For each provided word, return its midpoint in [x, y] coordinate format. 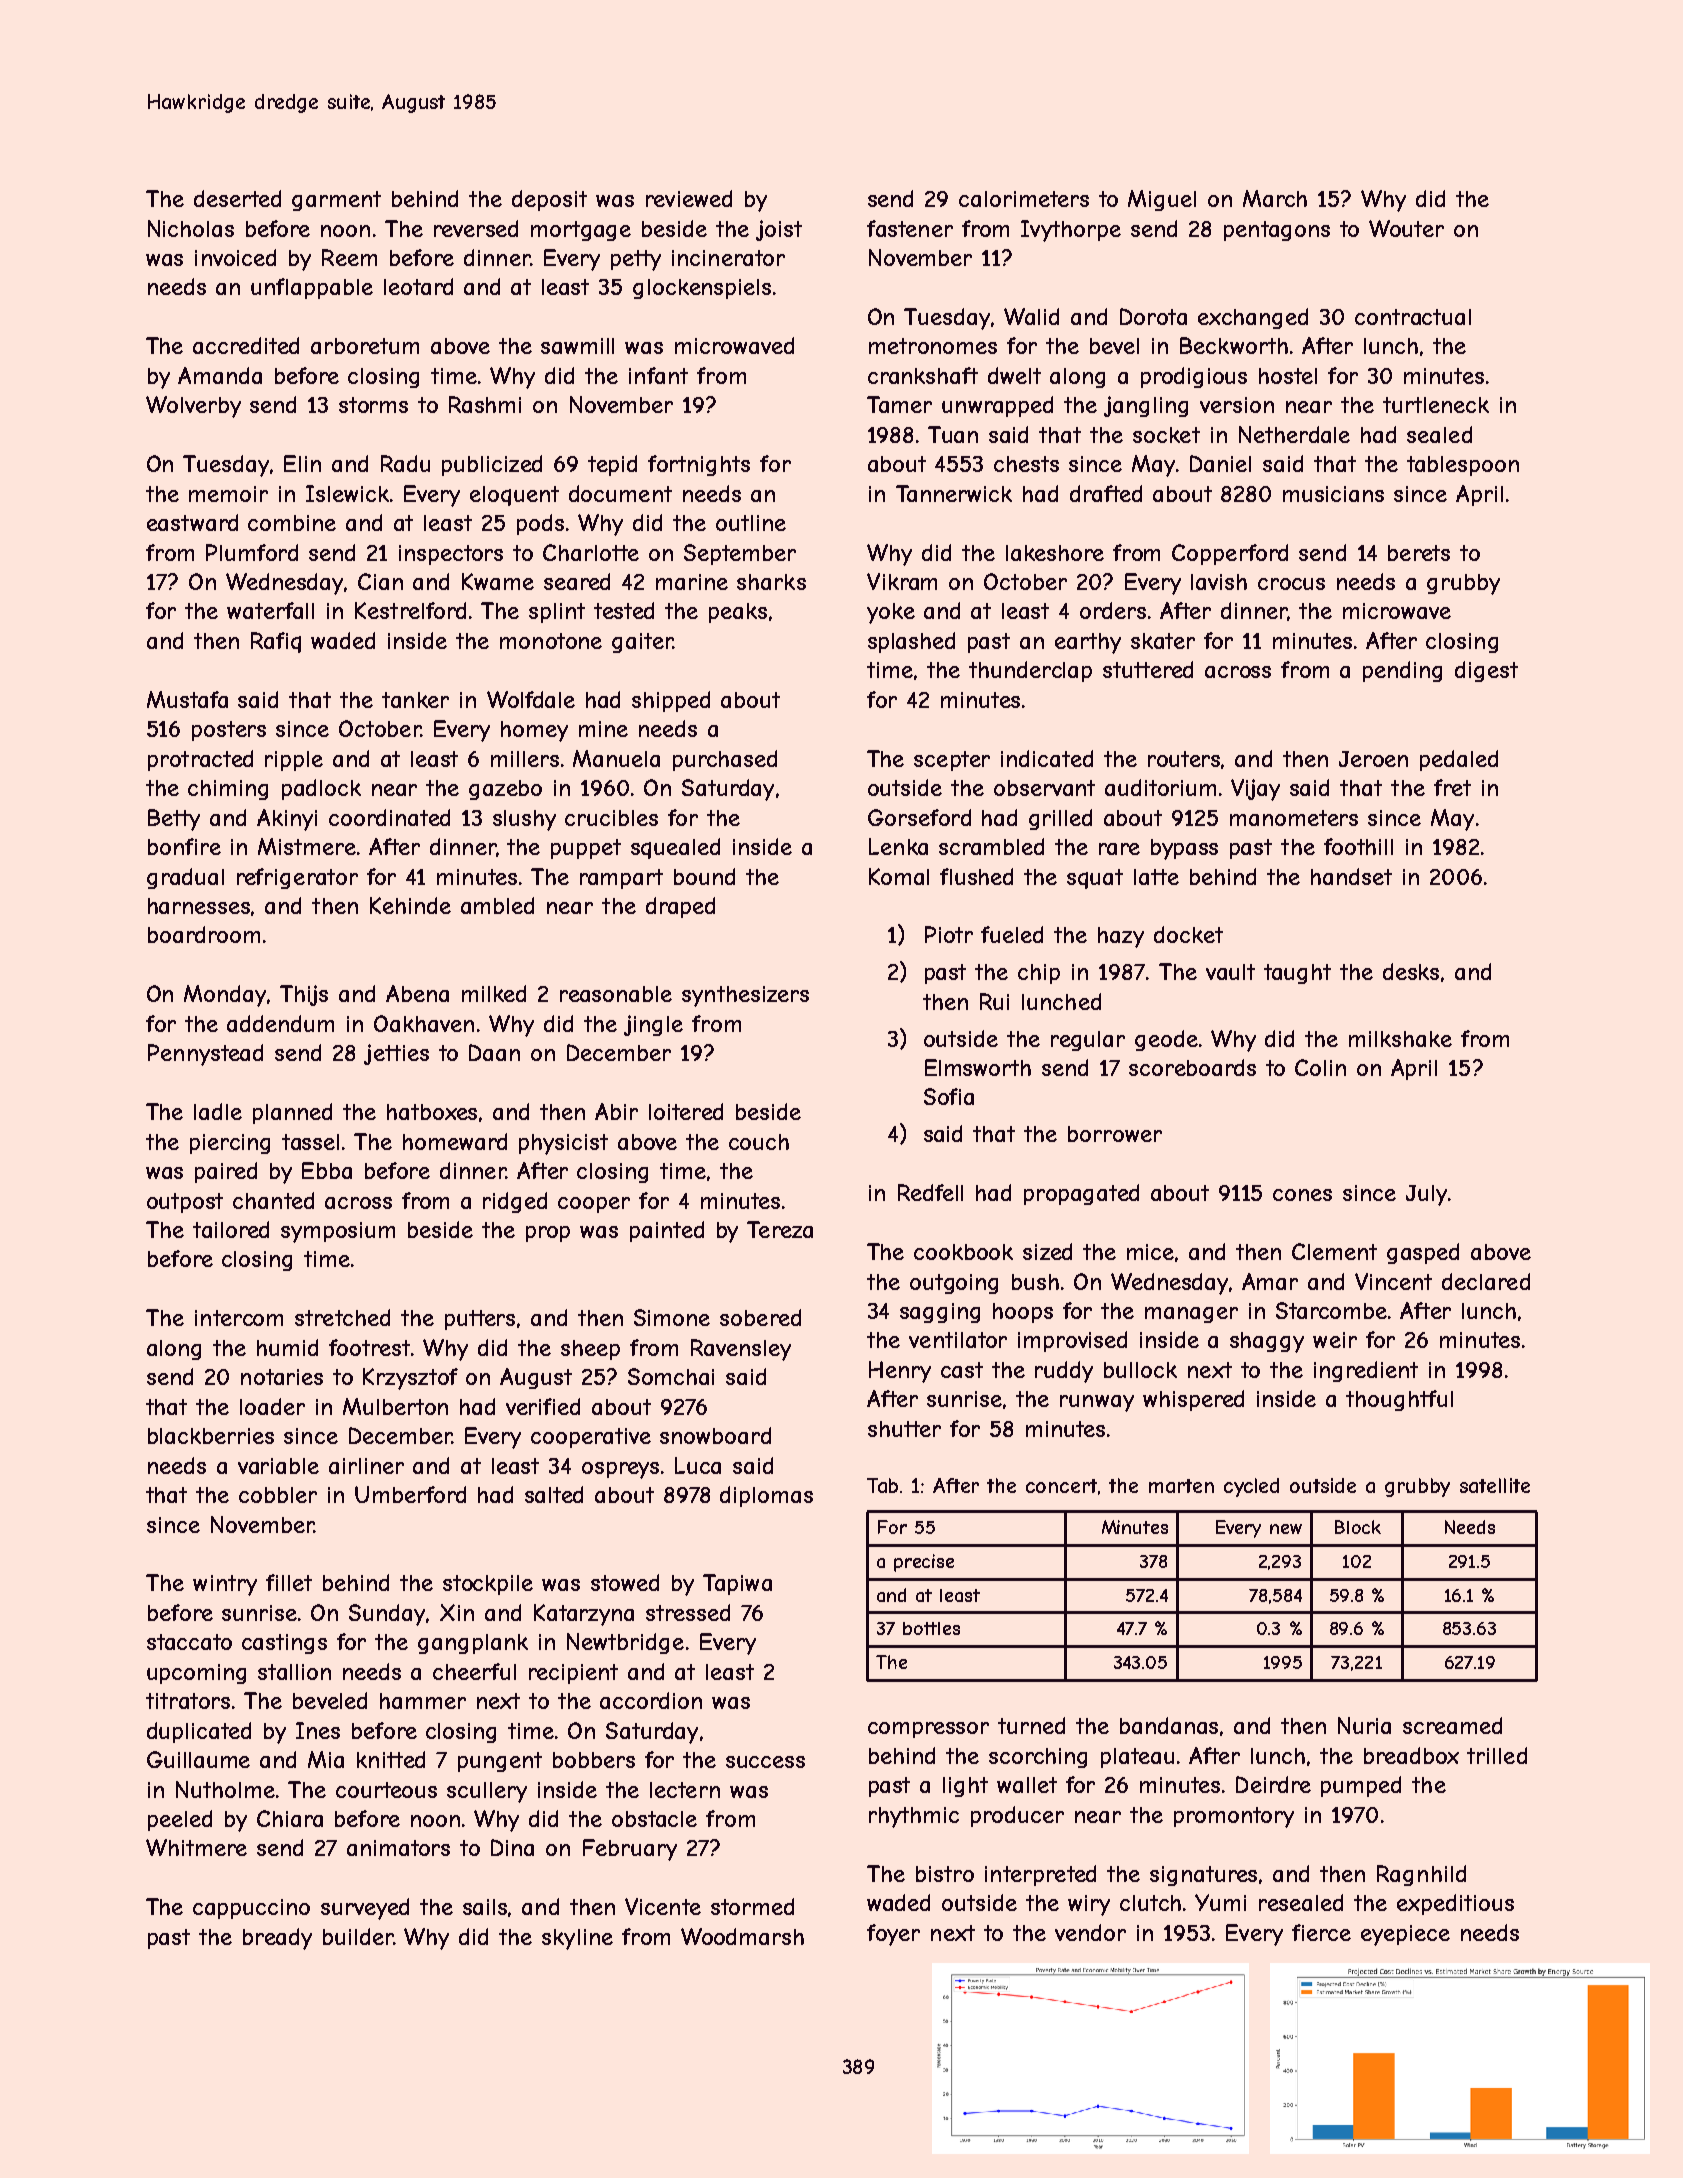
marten [1181, 1486]
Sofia [949, 1096]
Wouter [1406, 228]
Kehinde [410, 905]
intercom [239, 1318]
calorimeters [1024, 199]
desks [1411, 971]
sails [485, 1907]
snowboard [715, 1435]
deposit [549, 200]
